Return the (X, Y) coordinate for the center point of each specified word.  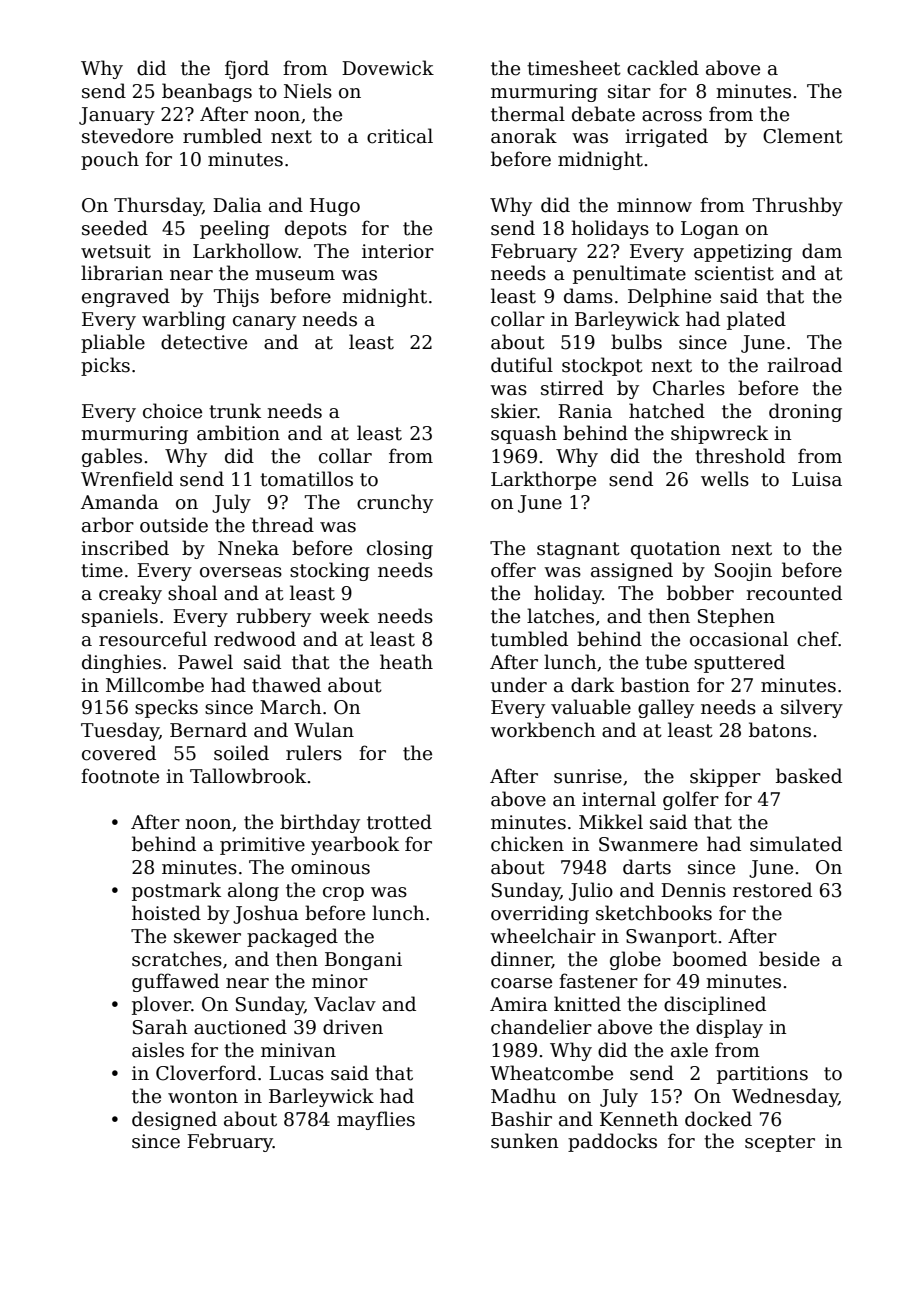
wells (725, 479)
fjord (247, 69)
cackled (663, 68)
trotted (399, 822)
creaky (130, 594)
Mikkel (611, 822)
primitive (262, 846)
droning (805, 412)
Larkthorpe (543, 480)
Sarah (160, 1027)
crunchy (395, 503)
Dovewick (388, 68)
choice (172, 411)
